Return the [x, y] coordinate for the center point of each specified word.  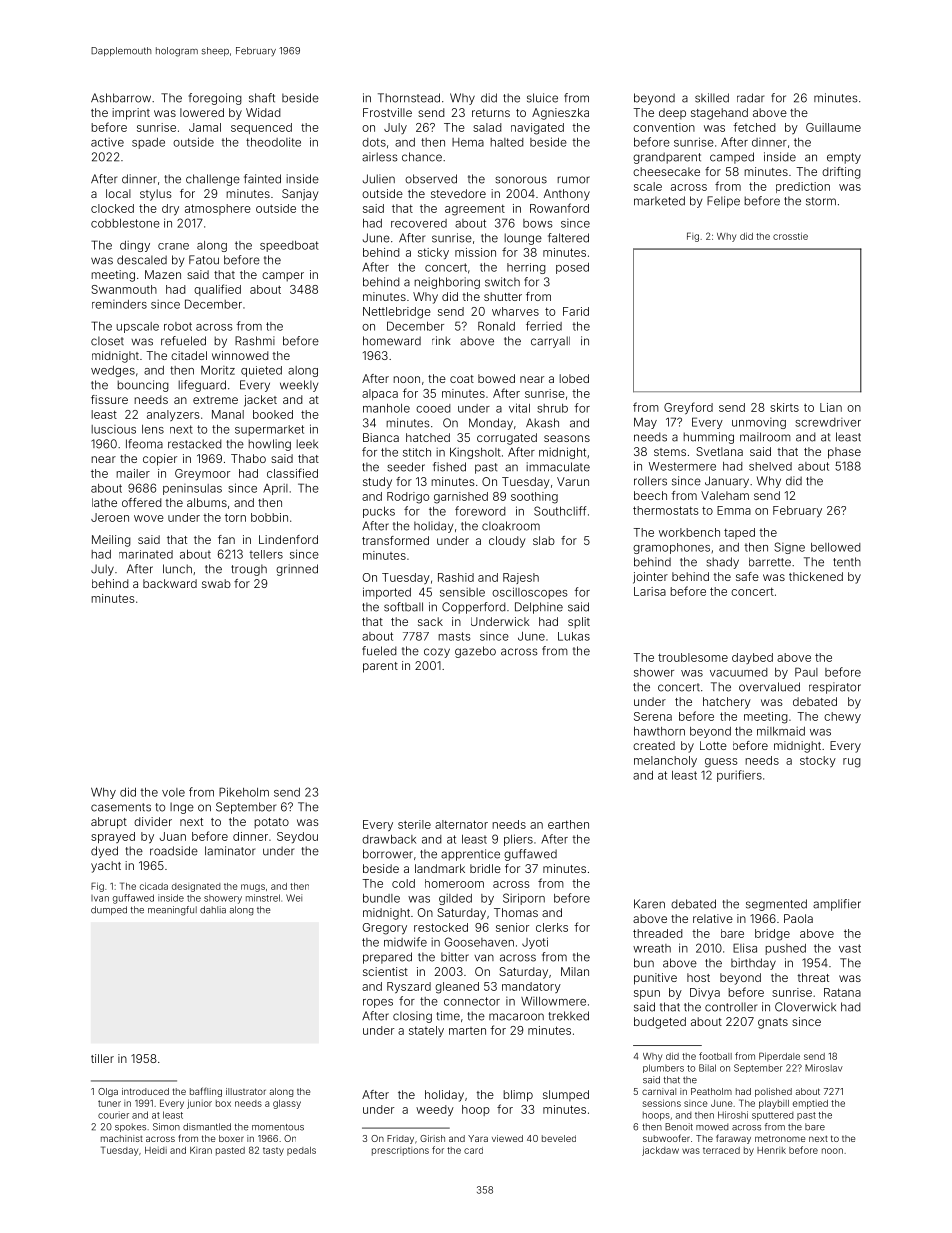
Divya [705, 993]
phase [844, 453]
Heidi [156, 1150]
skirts [784, 407]
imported [387, 593]
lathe [104, 502]
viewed [507, 1138]
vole [173, 792]
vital [519, 408]
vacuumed [739, 672]
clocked [112, 208]
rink [441, 340]
